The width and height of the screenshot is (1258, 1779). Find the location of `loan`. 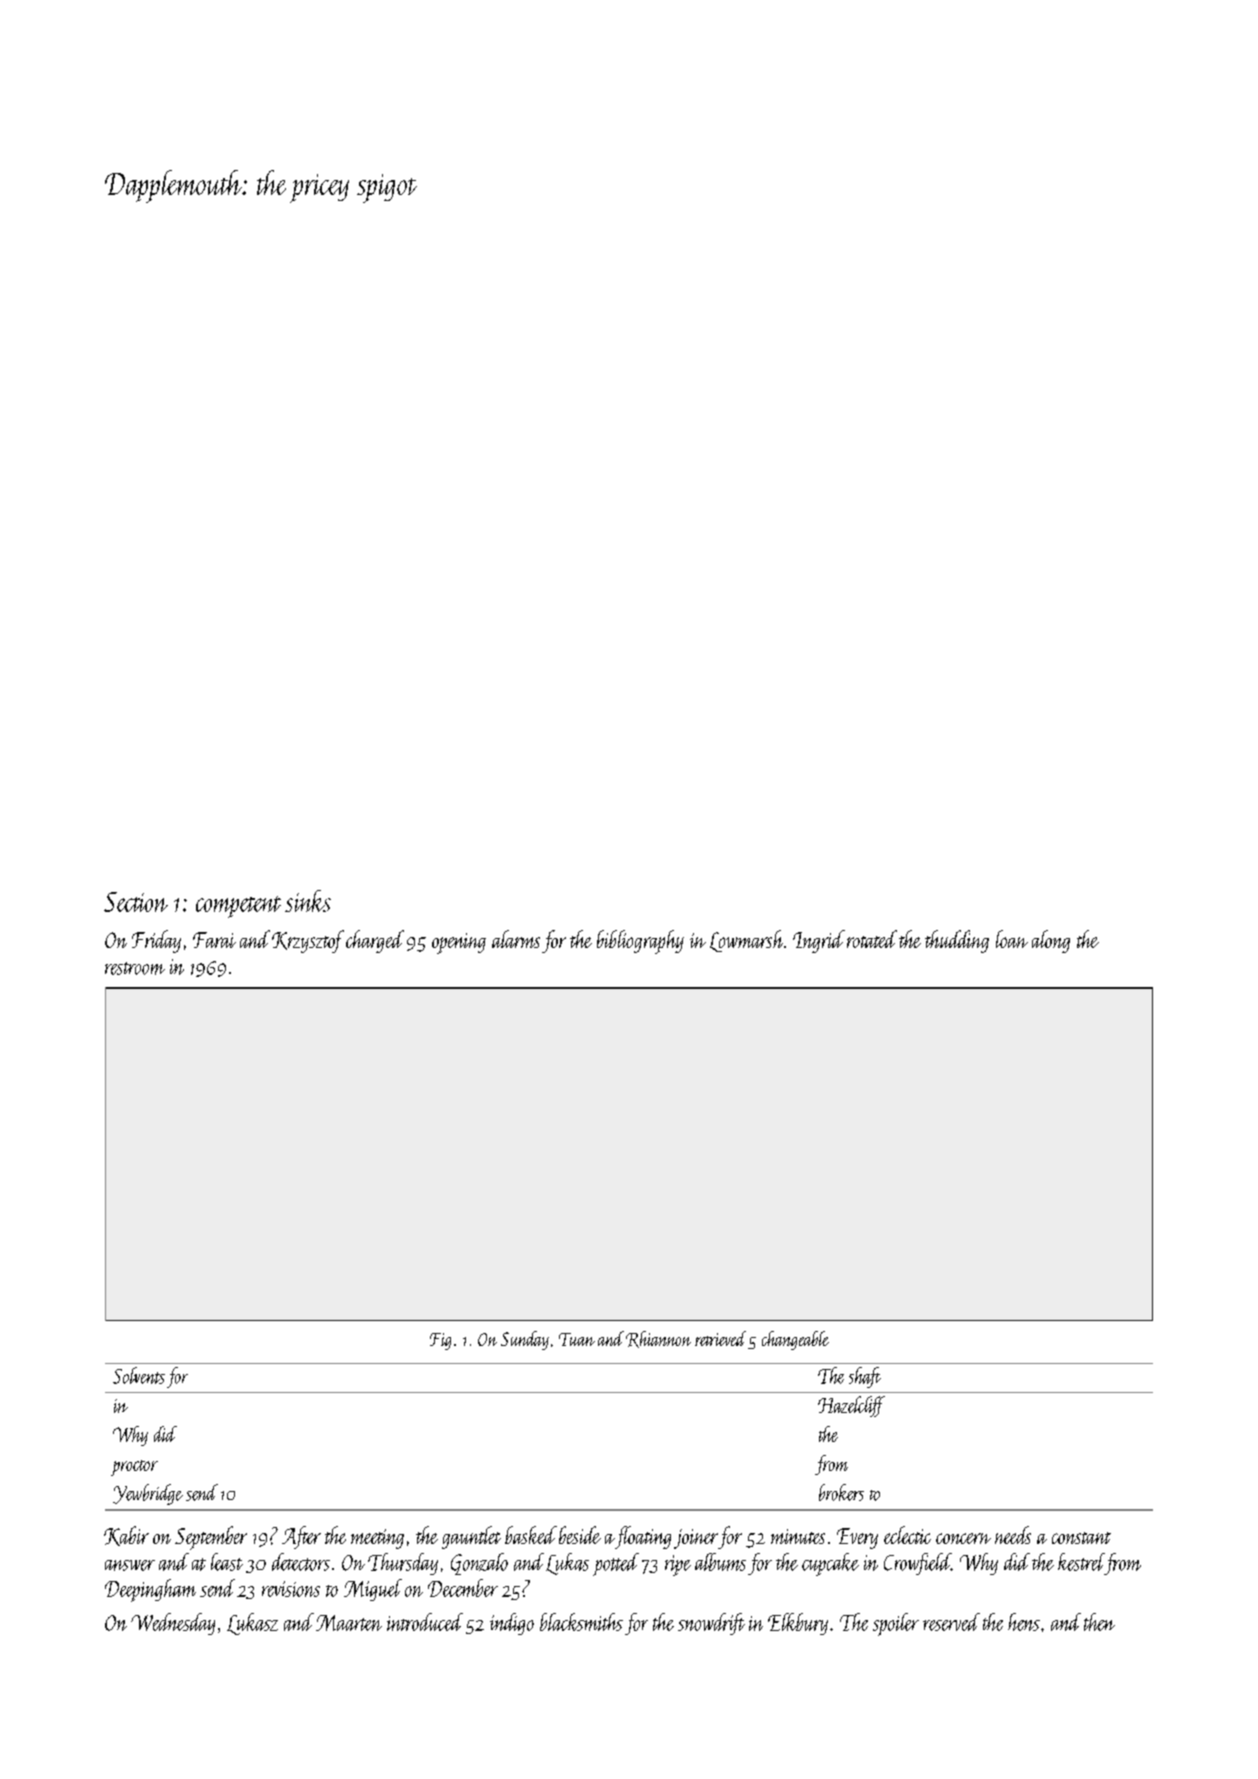

loan is located at coordinates (1012, 939).
